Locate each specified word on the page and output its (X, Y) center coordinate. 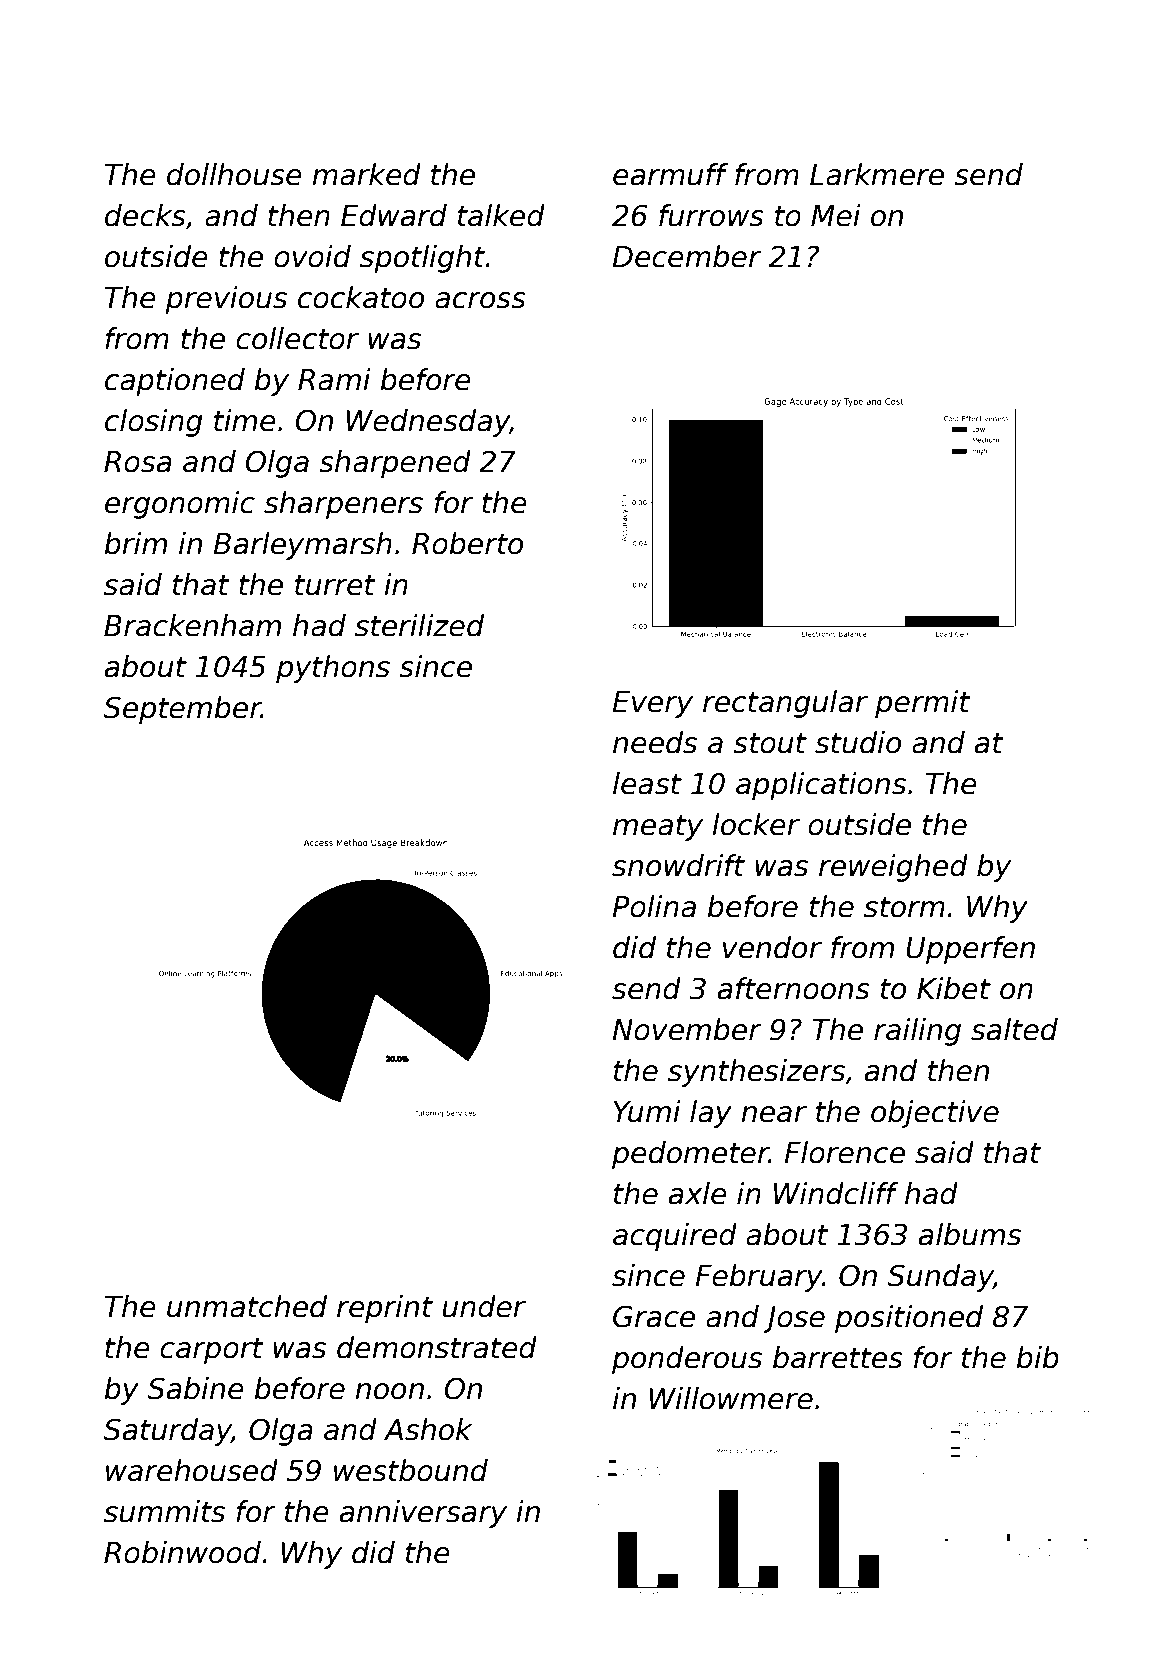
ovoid (312, 256)
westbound (411, 1470)
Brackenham (192, 625)
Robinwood (182, 1552)
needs (655, 742)
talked (501, 215)
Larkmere (877, 174)
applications (821, 786)
